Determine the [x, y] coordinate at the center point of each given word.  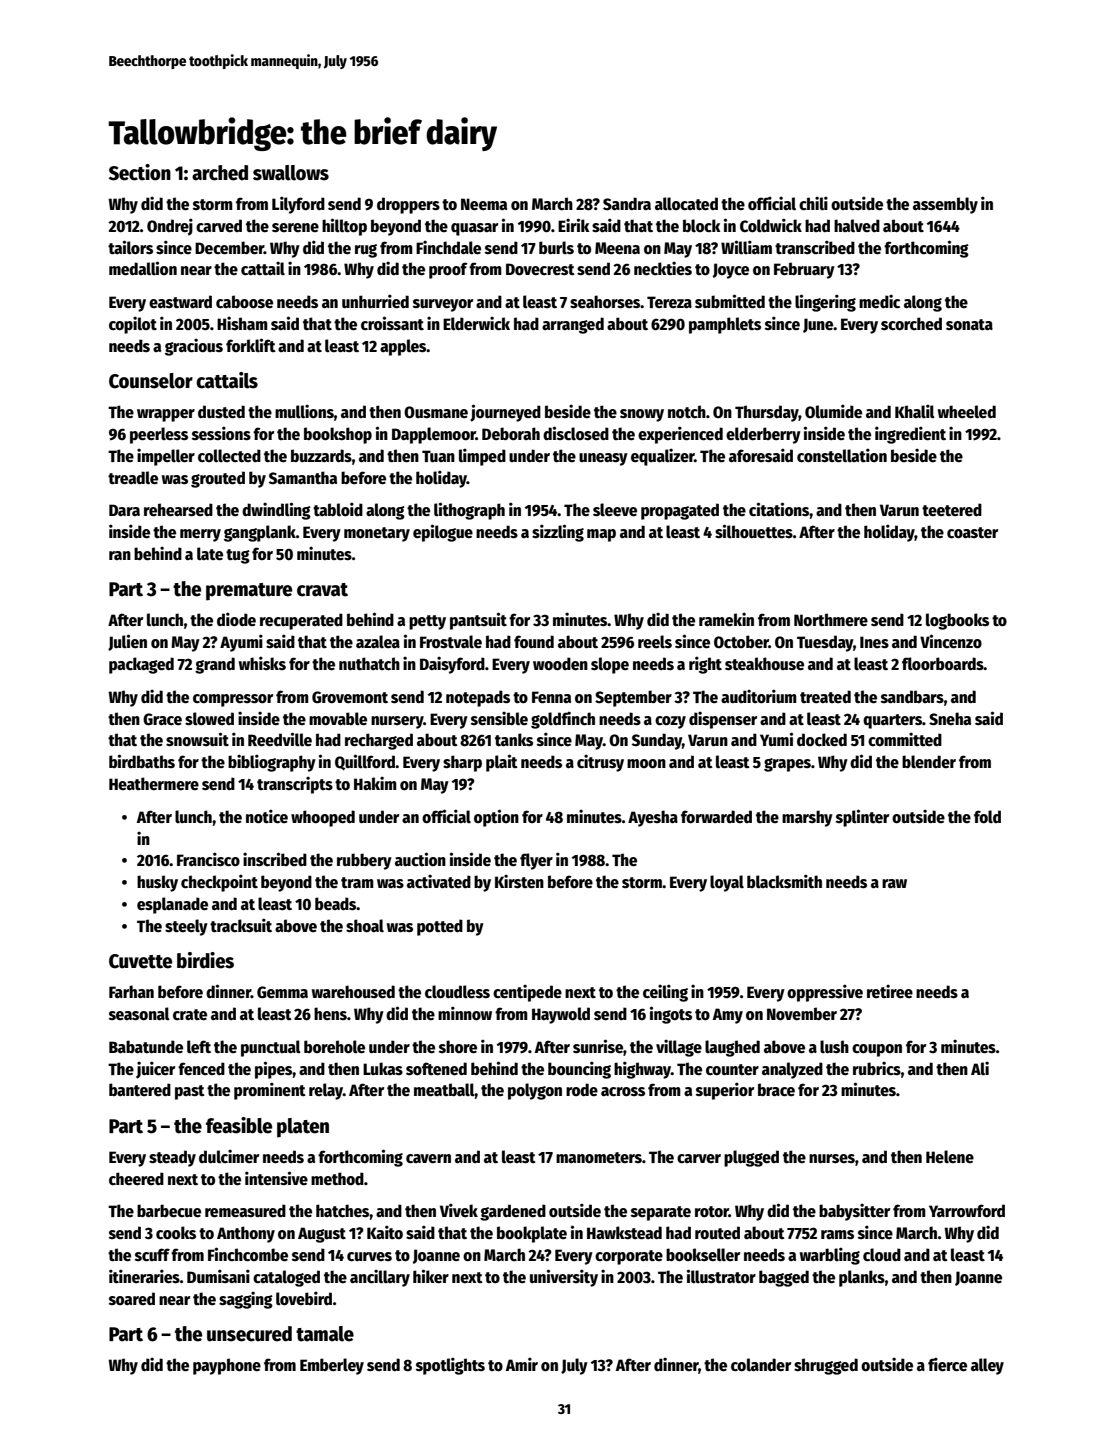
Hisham [242, 323]
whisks [262, 663]
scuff [152, 1255]
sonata [969, 324]
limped [482, 457]
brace [776, 1090]
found [534, 641]
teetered [952, 509]
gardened [513, 1212]
